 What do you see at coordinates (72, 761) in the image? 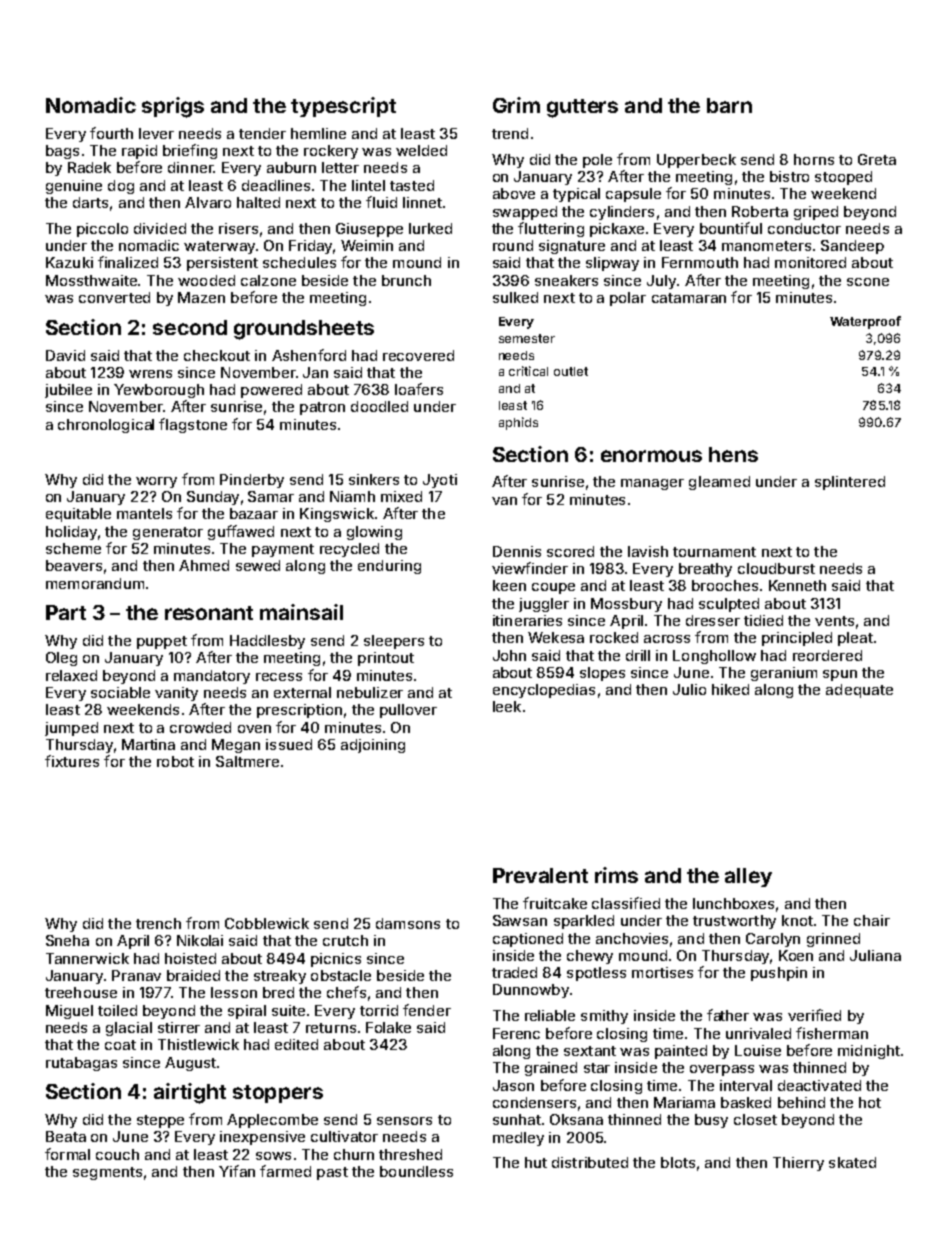
I see `fixtures` at bounding box center [72, 761].
